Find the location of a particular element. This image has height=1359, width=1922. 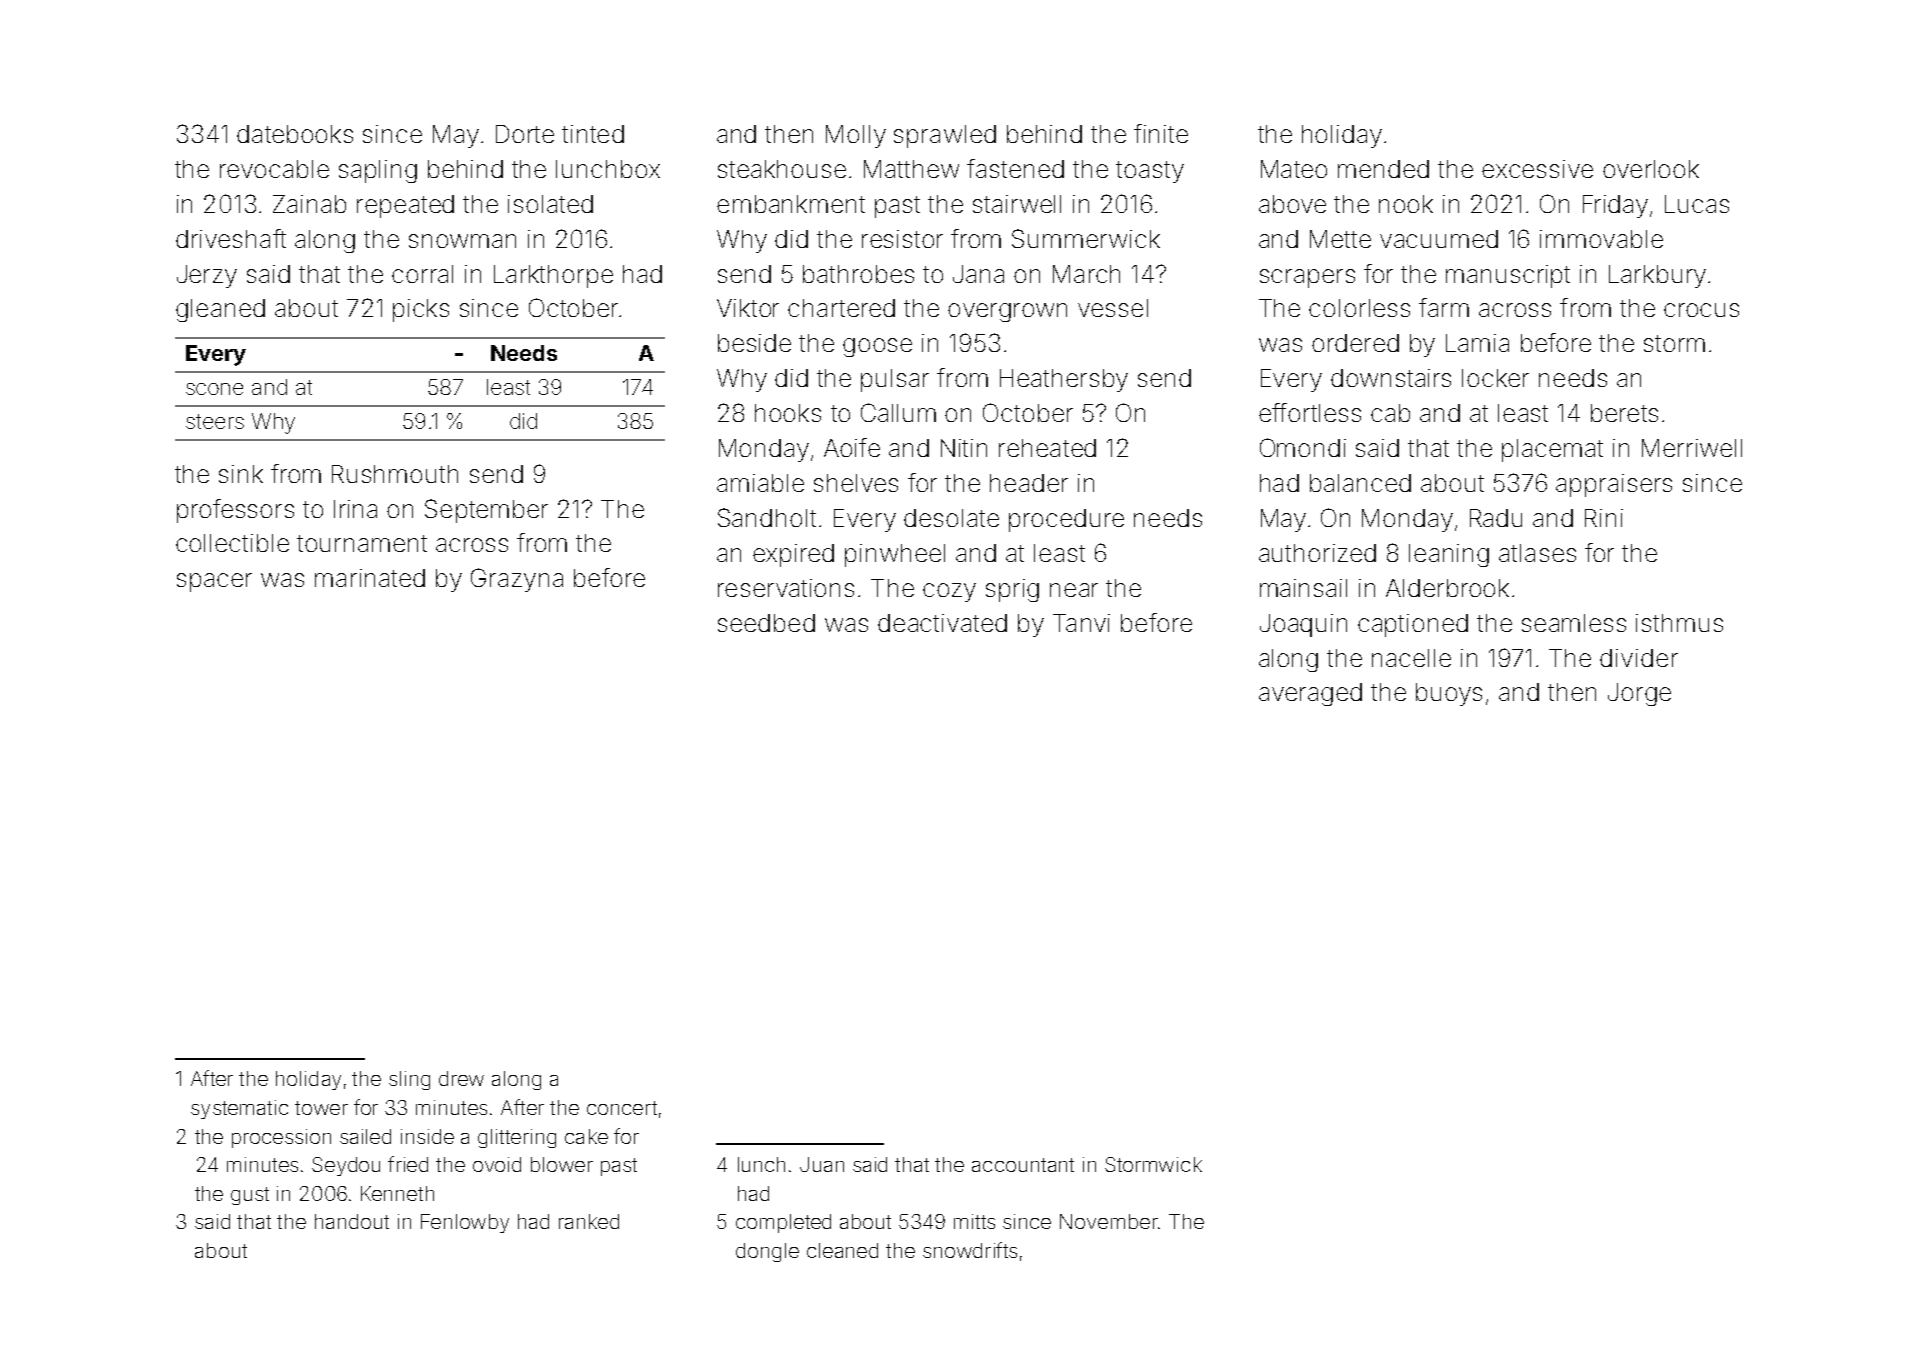

accountant is located at coordinates (1023, 1165).
